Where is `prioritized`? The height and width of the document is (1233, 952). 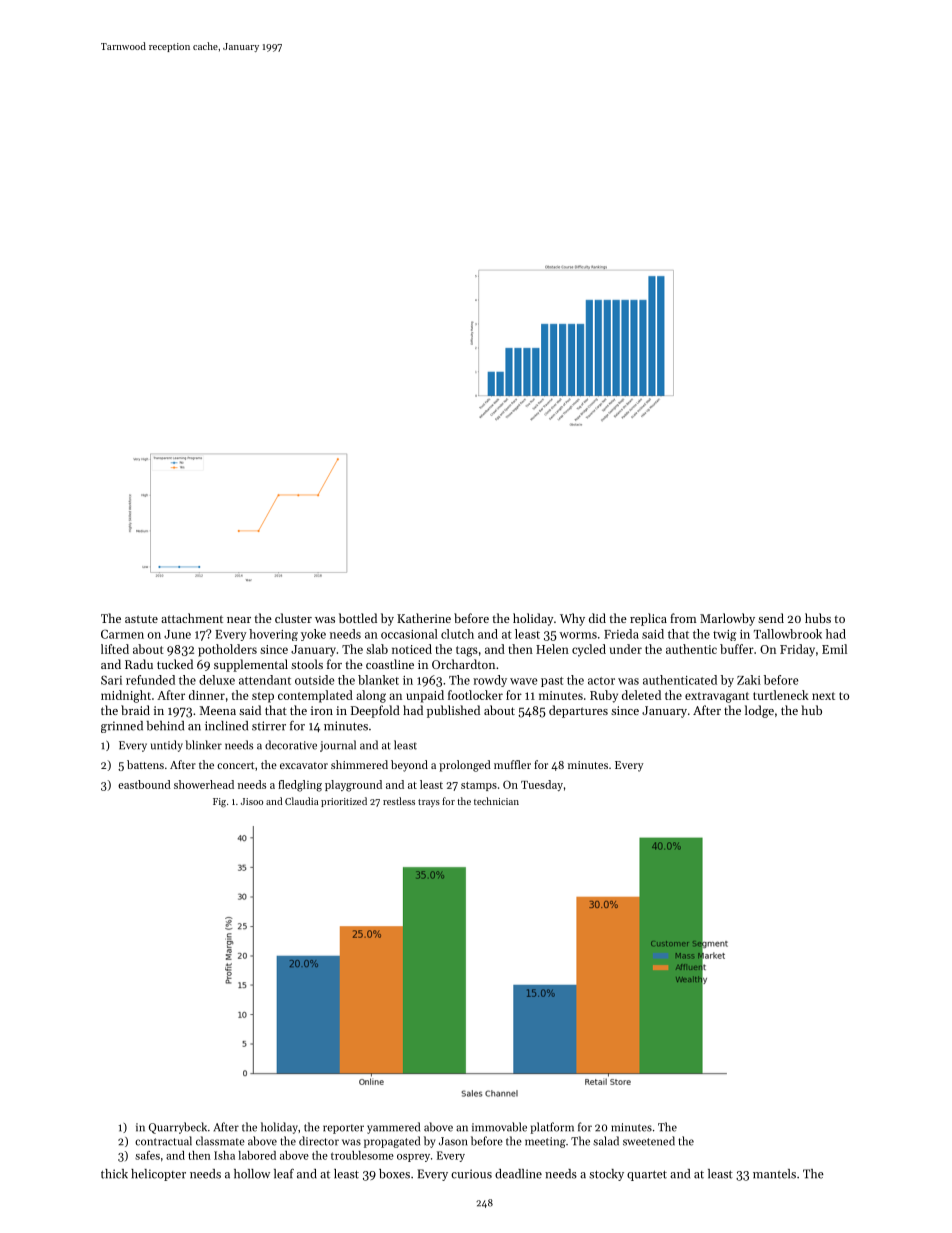 prioritized is located at coordinates (344, 802).
